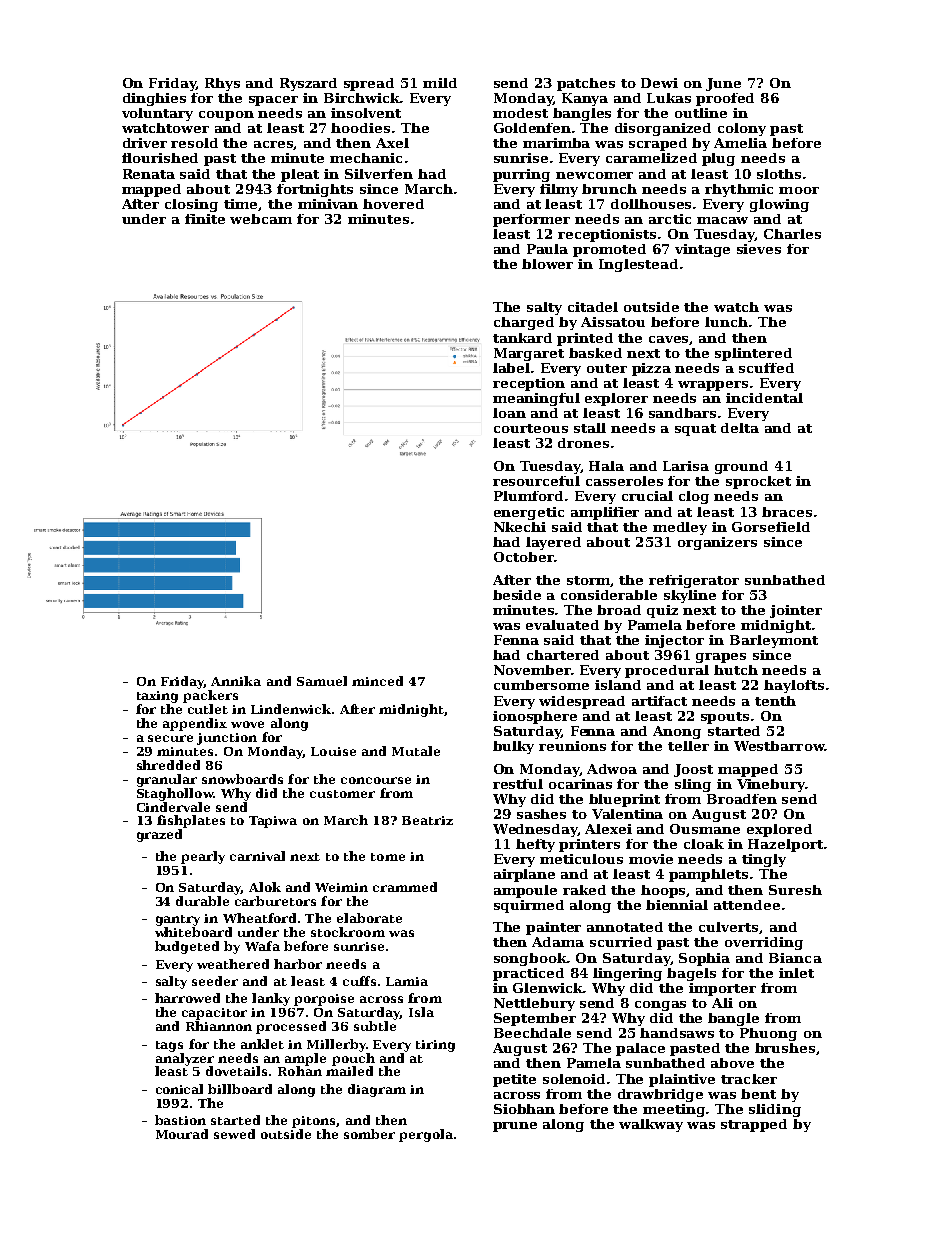 This screenshot has width=952, height=1233. What do you see at coordinates (247, 724) in the screenshot?
I see `wove` at bounding box center [247, 724].
